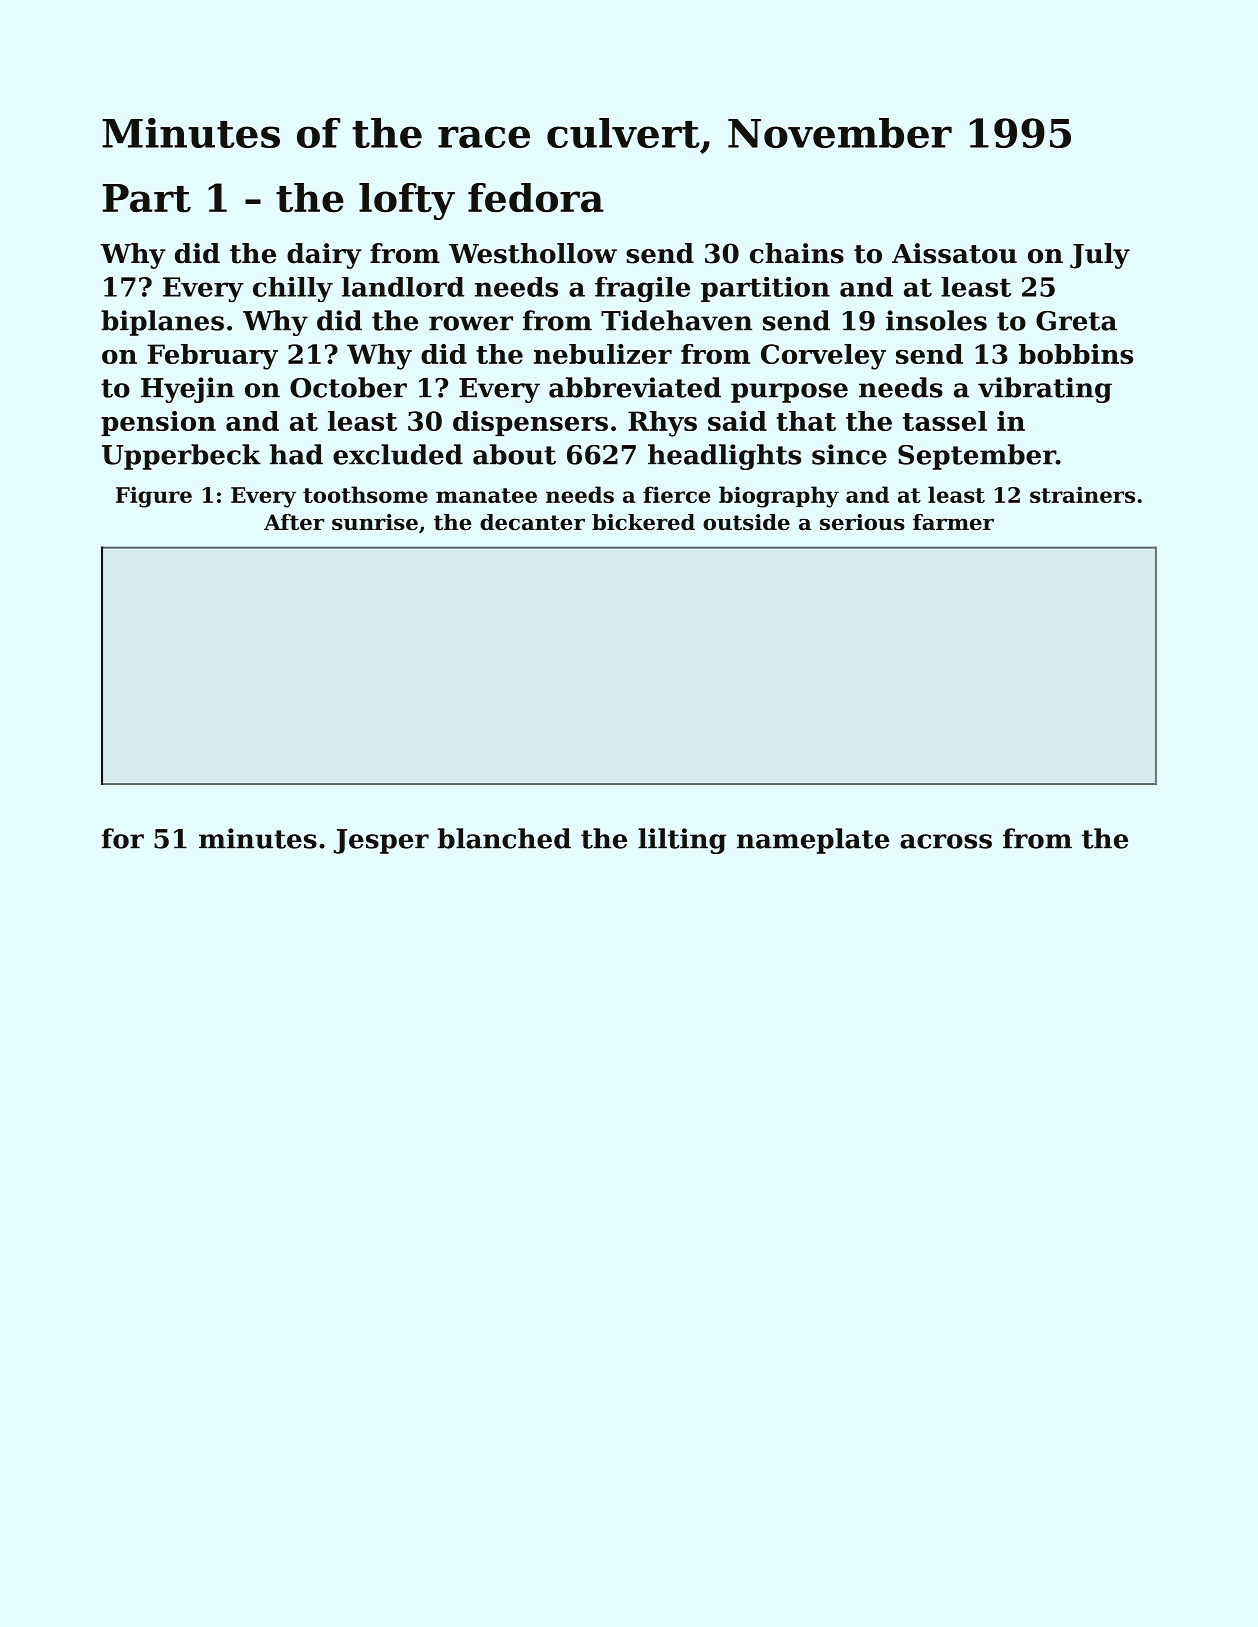  What do you see at coordinates (158, 423) in the page?
I see `pension` at bounding box center [158, 423].
